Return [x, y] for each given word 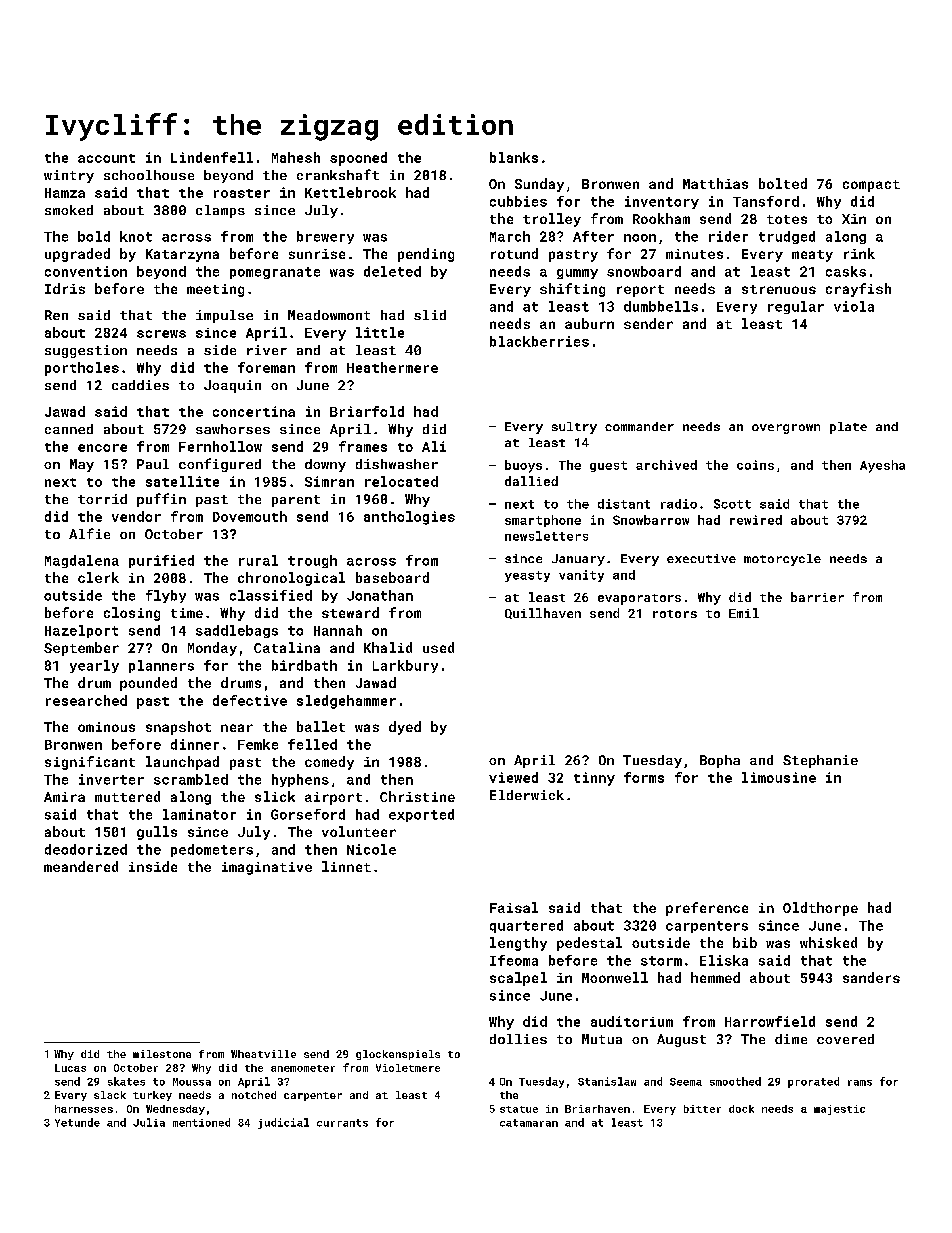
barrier [817, 597]
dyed [405, 728]
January [578, 560]
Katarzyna [182, 255]
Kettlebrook [350, 192]
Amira [64, 797]
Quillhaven [543, 613]
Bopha [720, 761]
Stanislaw [607, 1081]
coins [755, 465]
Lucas [70, 1068]
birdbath [304, 665]
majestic [839, 1110]
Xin [854, 219]
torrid [102, 499]
